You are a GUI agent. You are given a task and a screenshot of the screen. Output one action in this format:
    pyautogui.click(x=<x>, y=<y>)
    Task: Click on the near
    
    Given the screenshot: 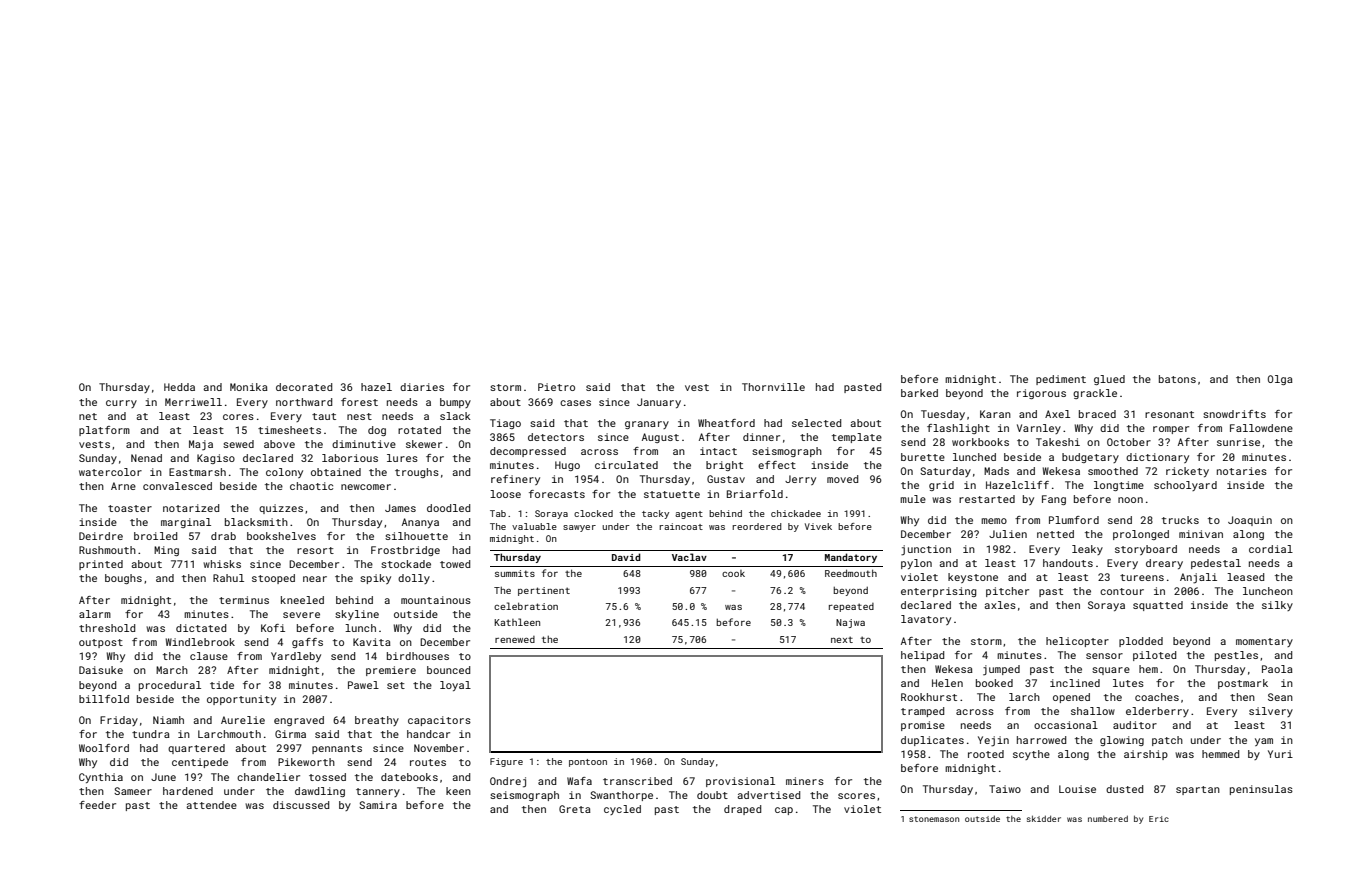 What is the action you would take?
    pyautogui.click(x=315, y=579)
